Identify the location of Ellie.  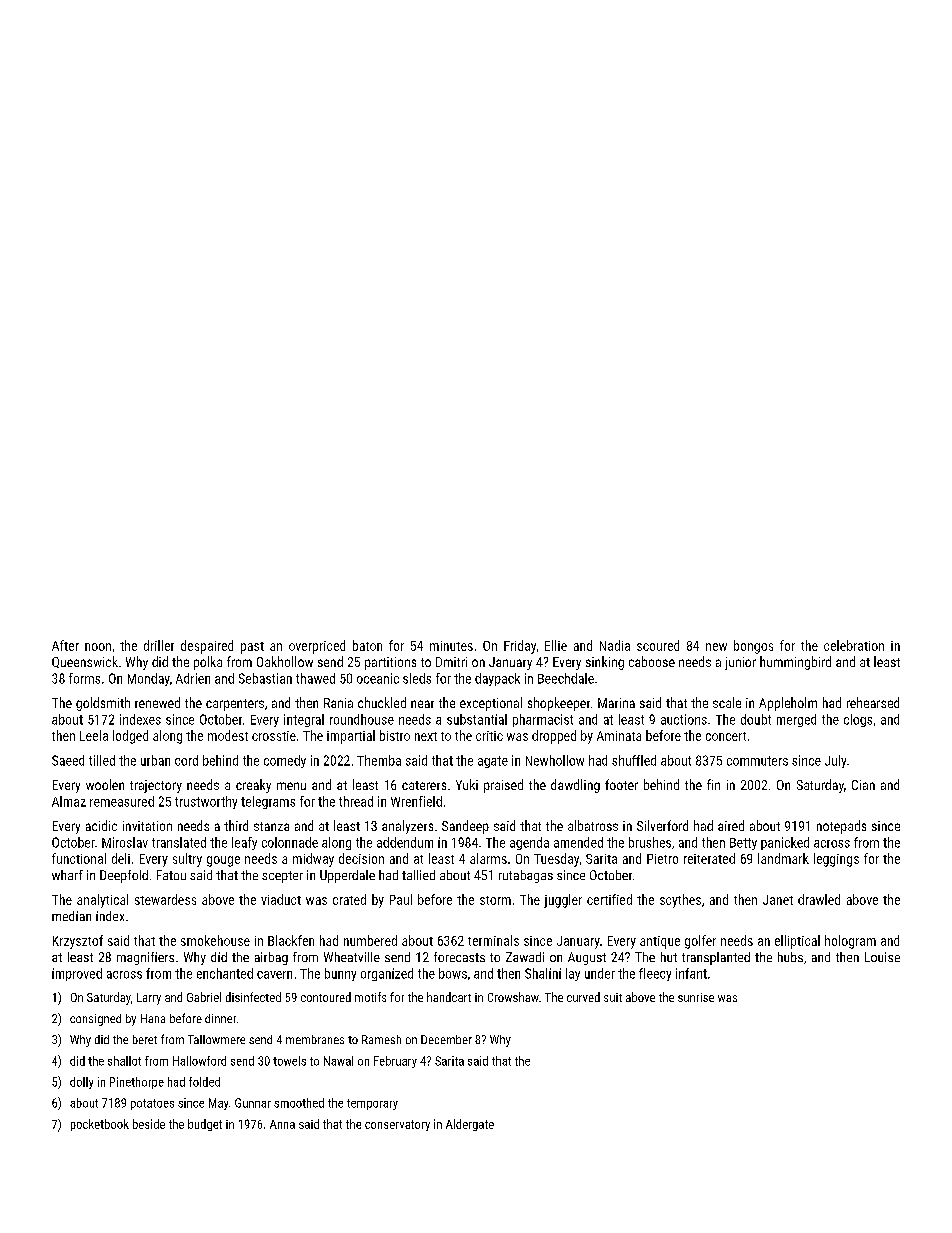
(556, 645).
